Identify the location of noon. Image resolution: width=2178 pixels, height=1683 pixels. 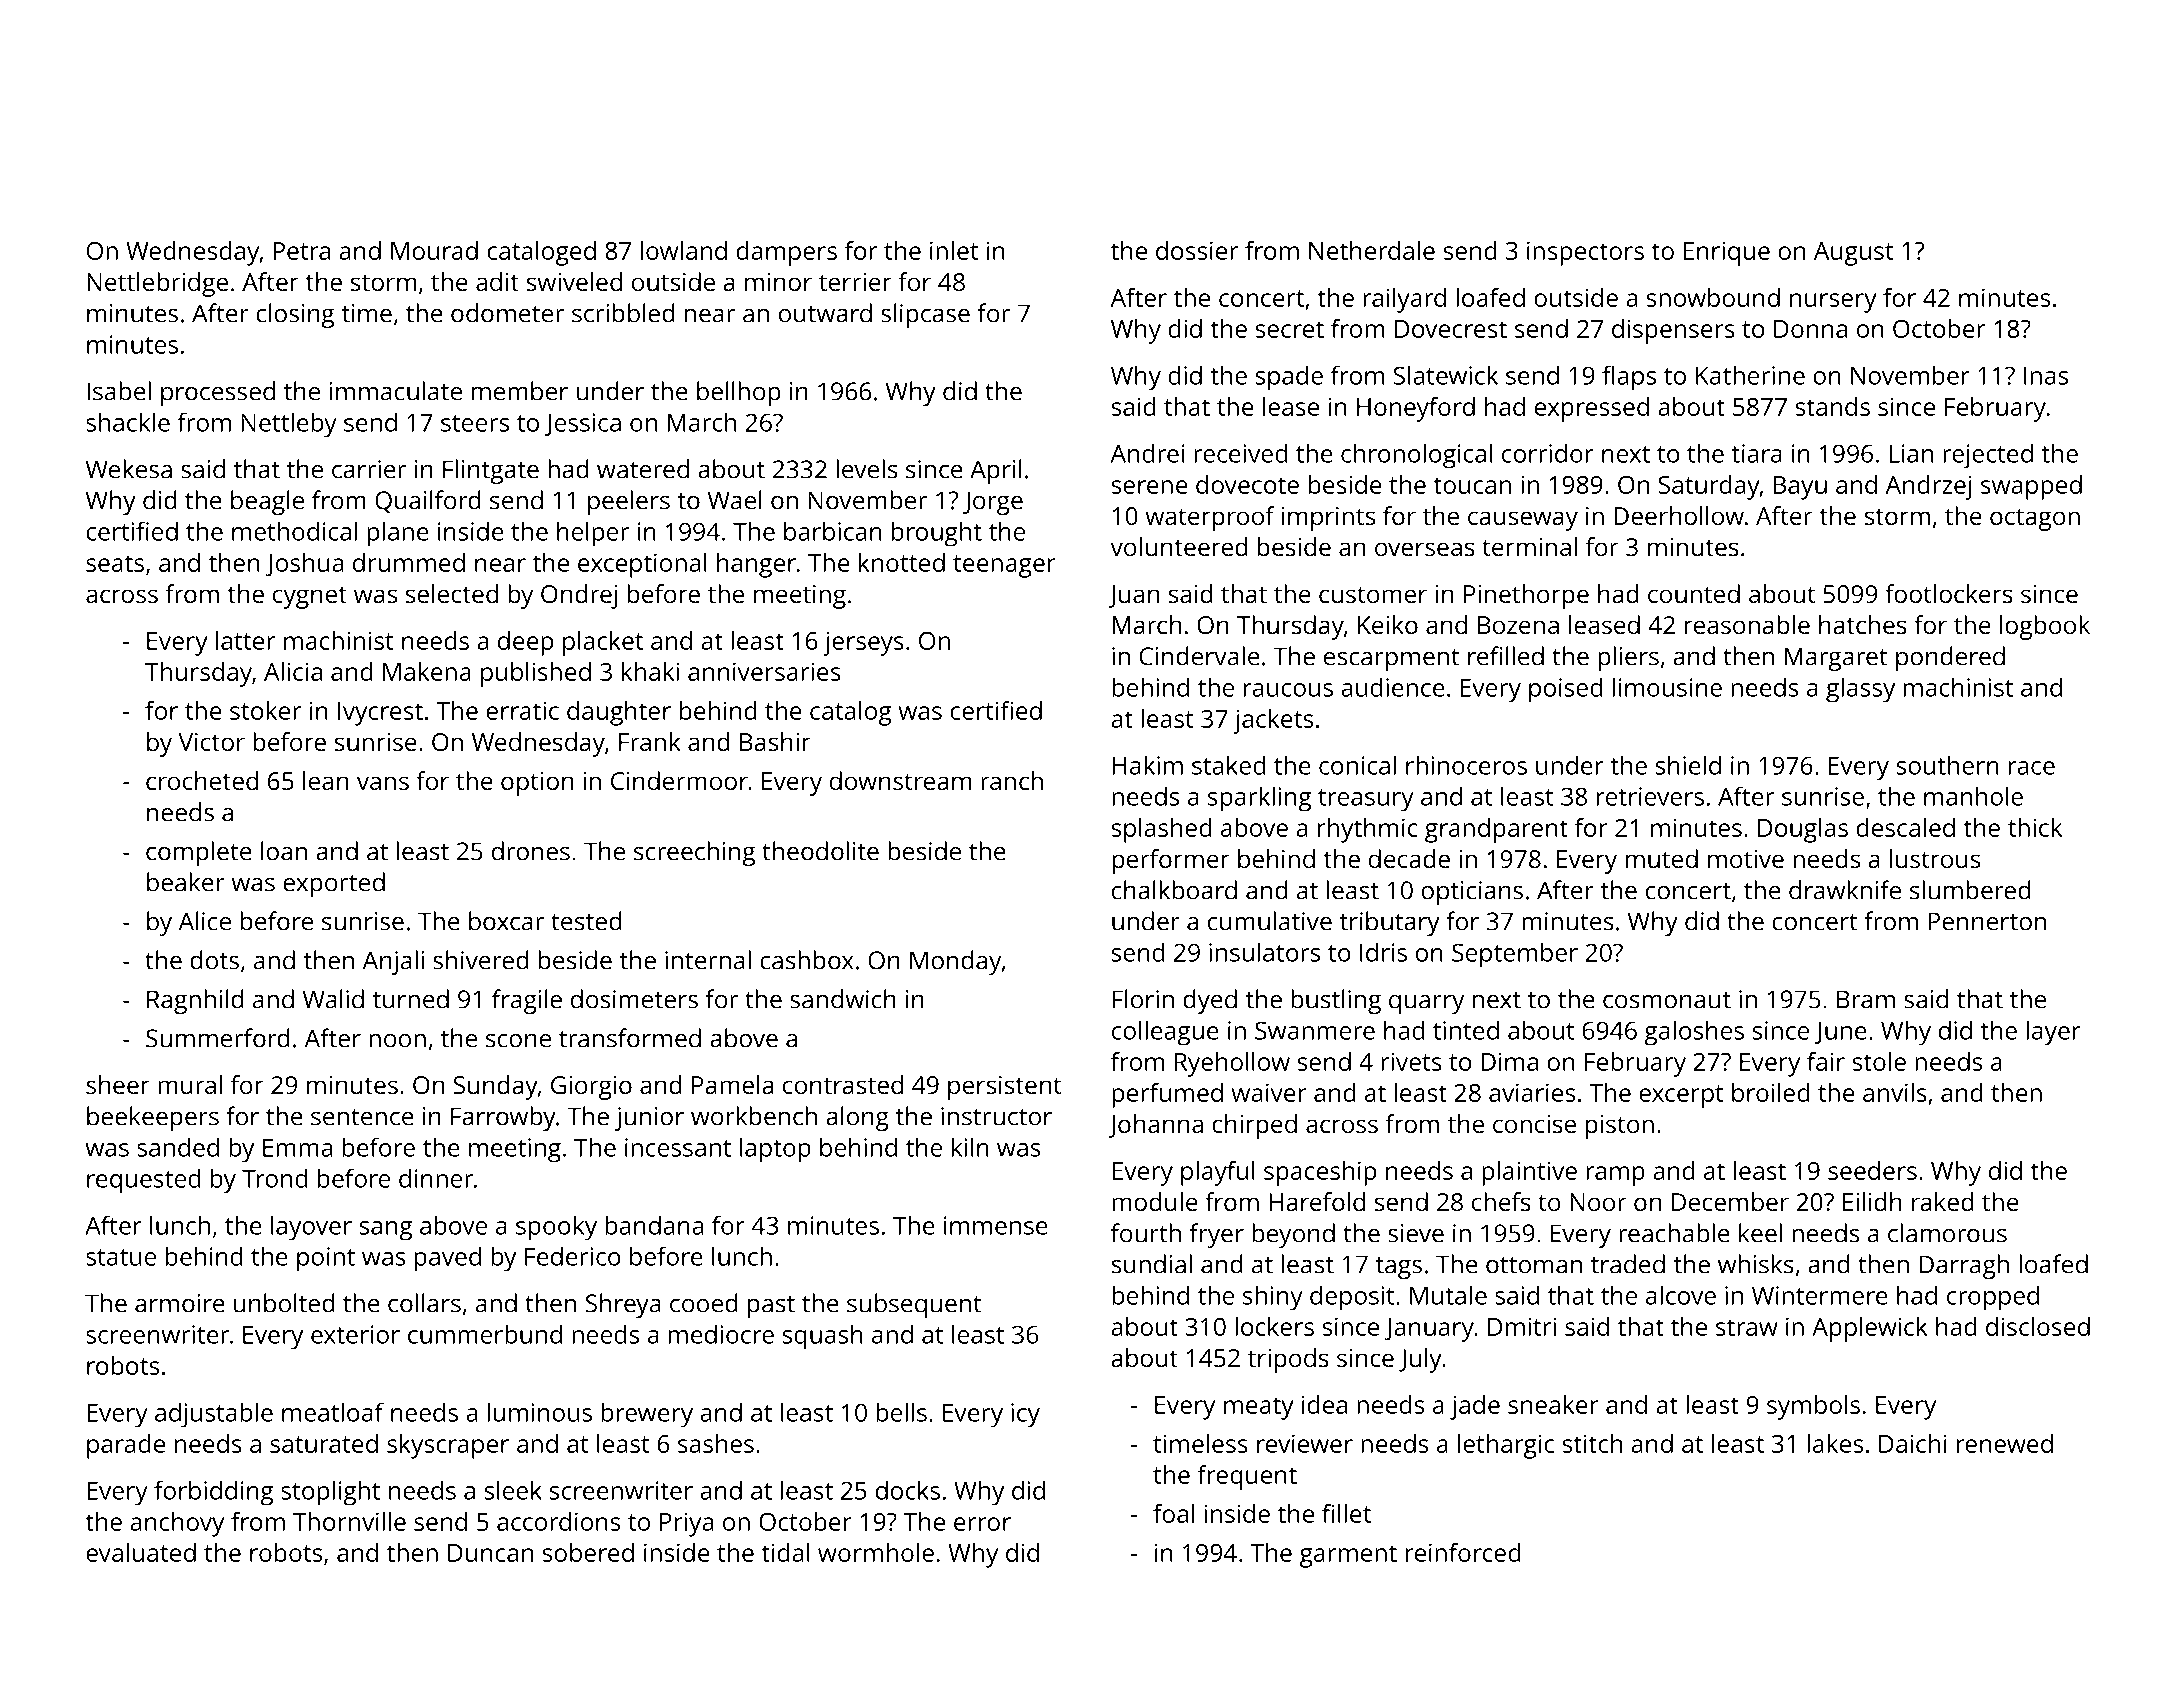
(397, 1041).
